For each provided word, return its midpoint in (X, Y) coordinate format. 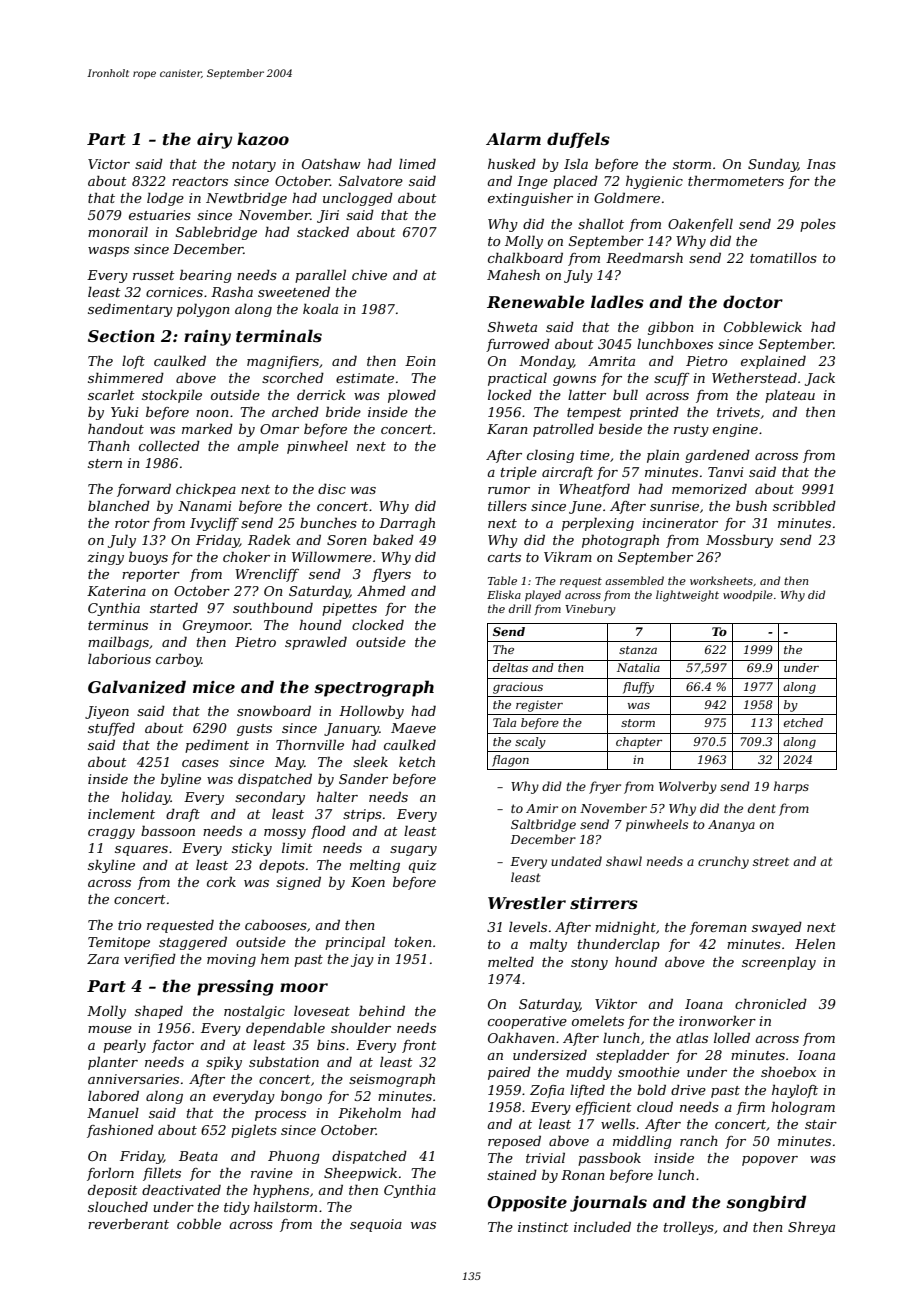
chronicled (771, 1004)
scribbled (804, 506)
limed (417, 164)
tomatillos (783, 258)
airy (214, 141)
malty (548, 945)
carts (504, 557)
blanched (119, 506)
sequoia (376, 1225)
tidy (237, 1208)
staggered (193, 943)
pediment (217, 746)
